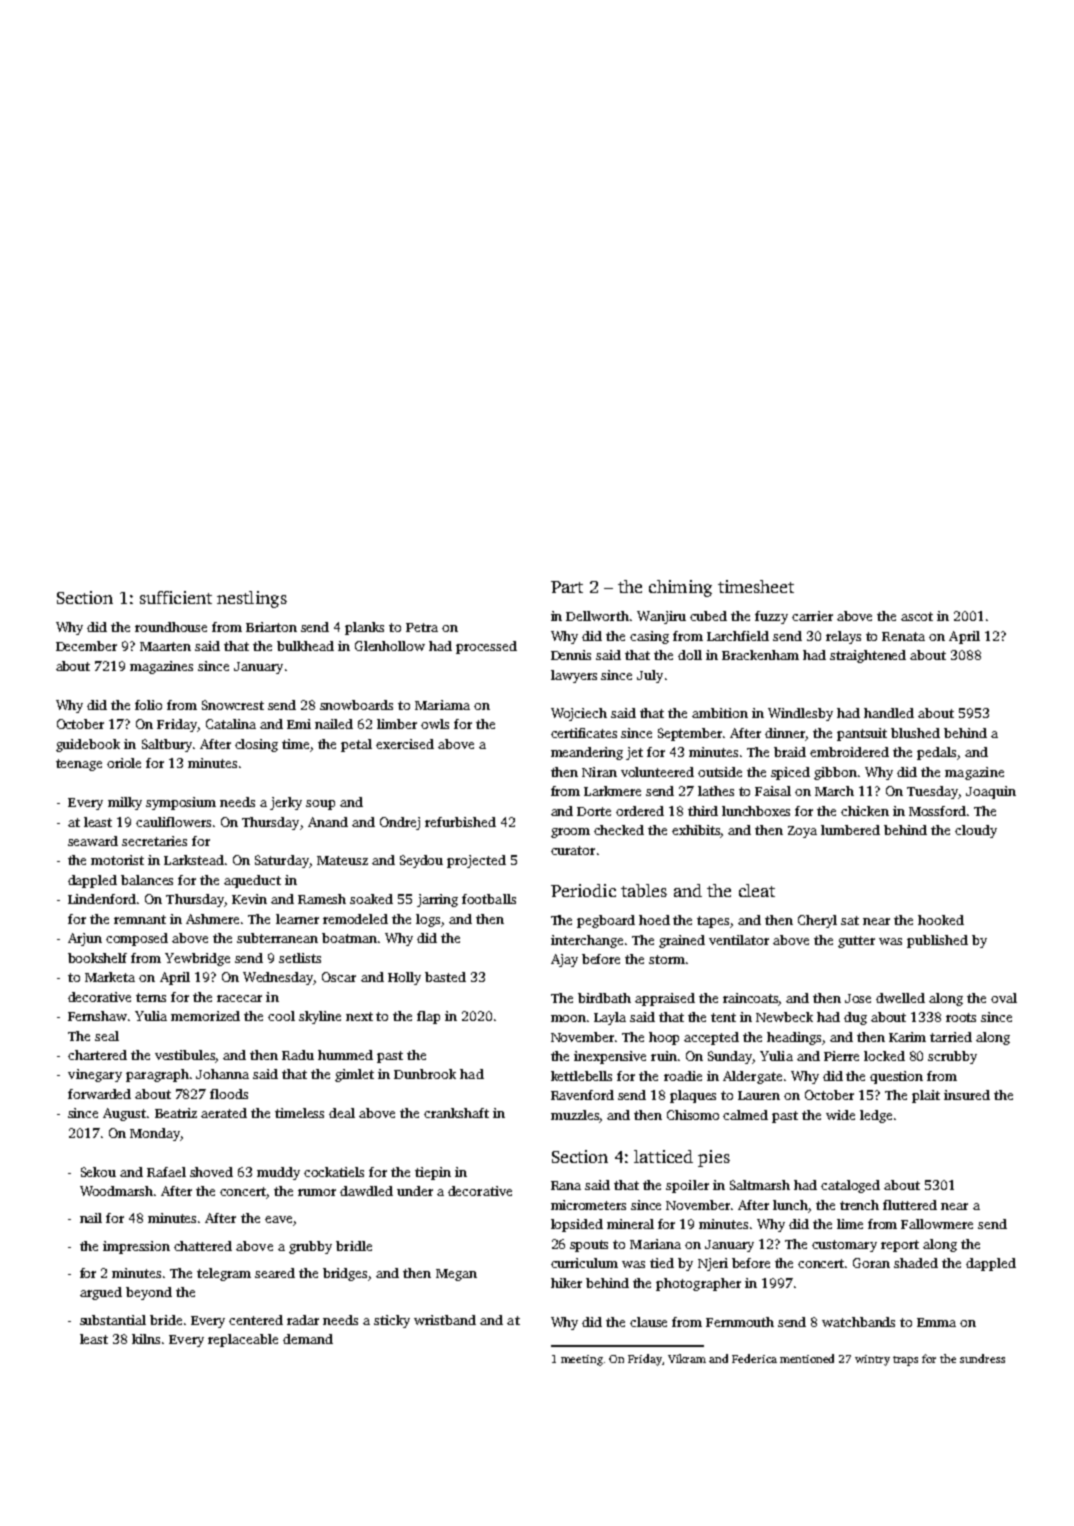 This screenshot has width=1074, height=1526. What do you see at coordinates (868, 656) in the screenshot?
I see `straightened` at bounding box center [868, 656].
